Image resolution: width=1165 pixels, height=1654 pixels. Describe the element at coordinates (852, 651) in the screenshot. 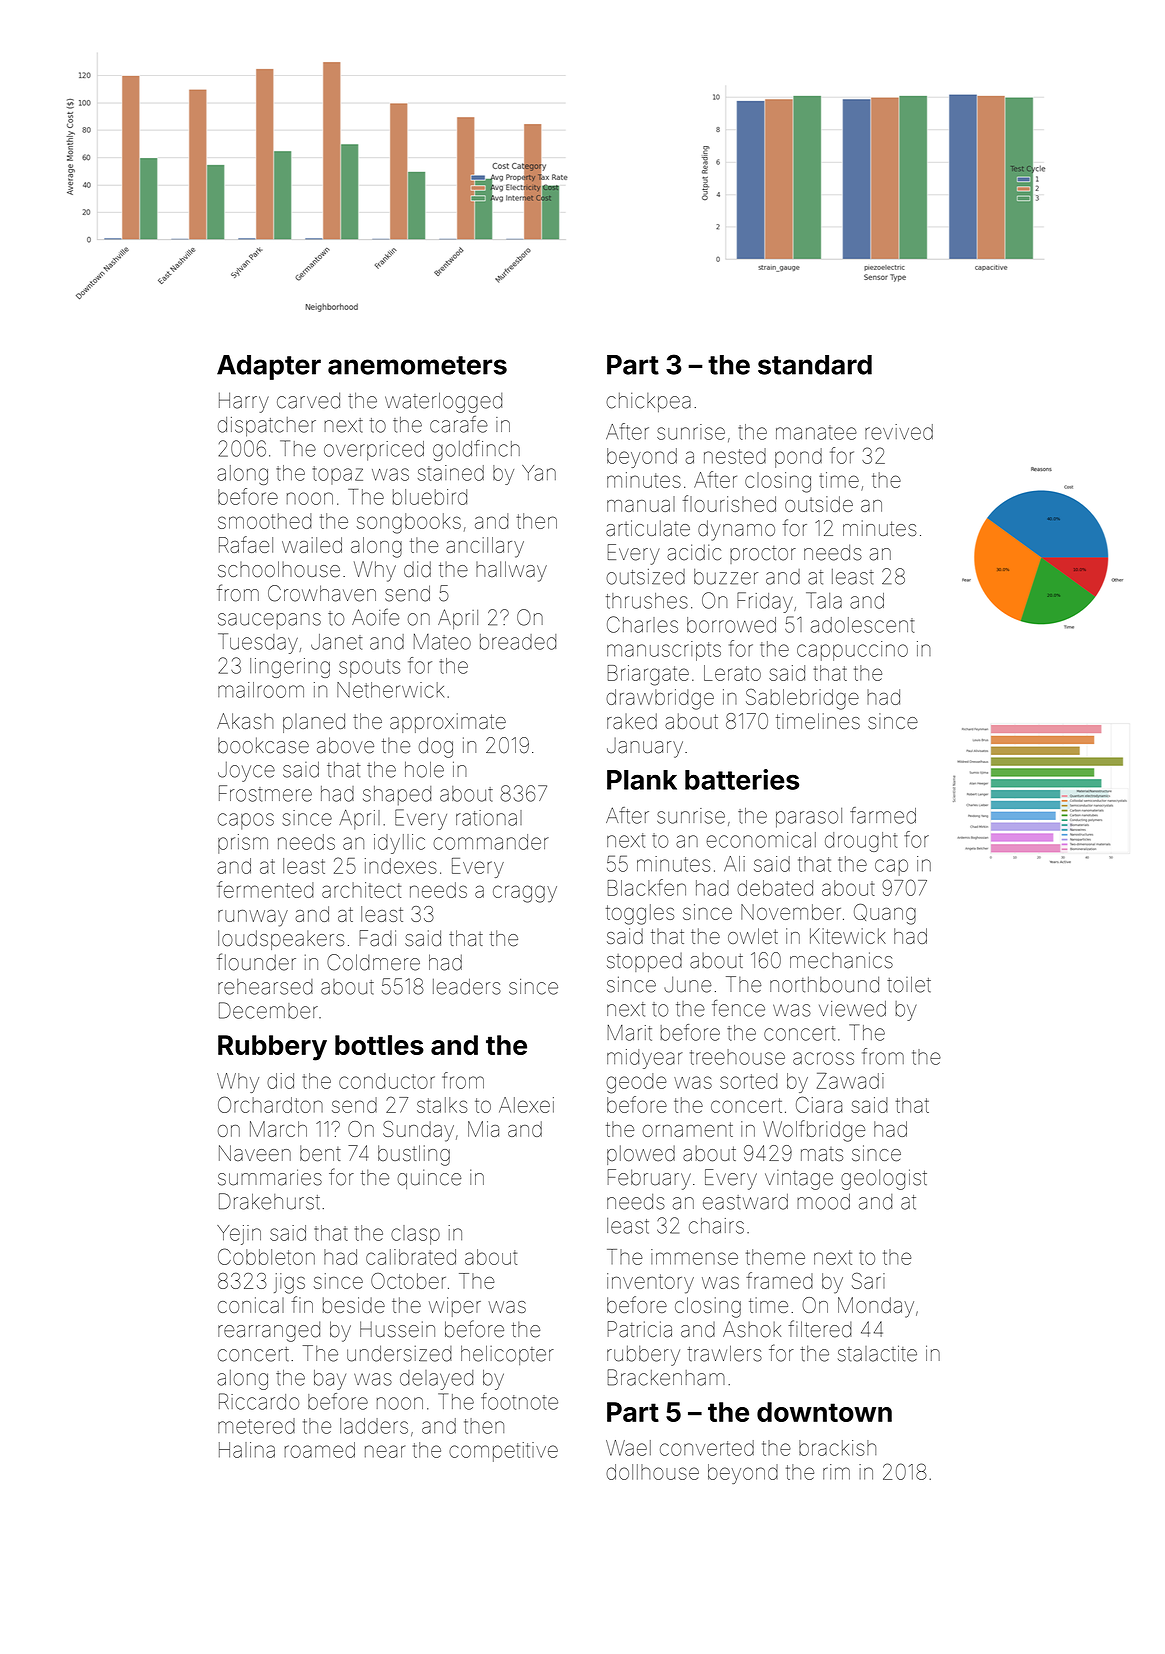

I see `cappuccino` at that location.
